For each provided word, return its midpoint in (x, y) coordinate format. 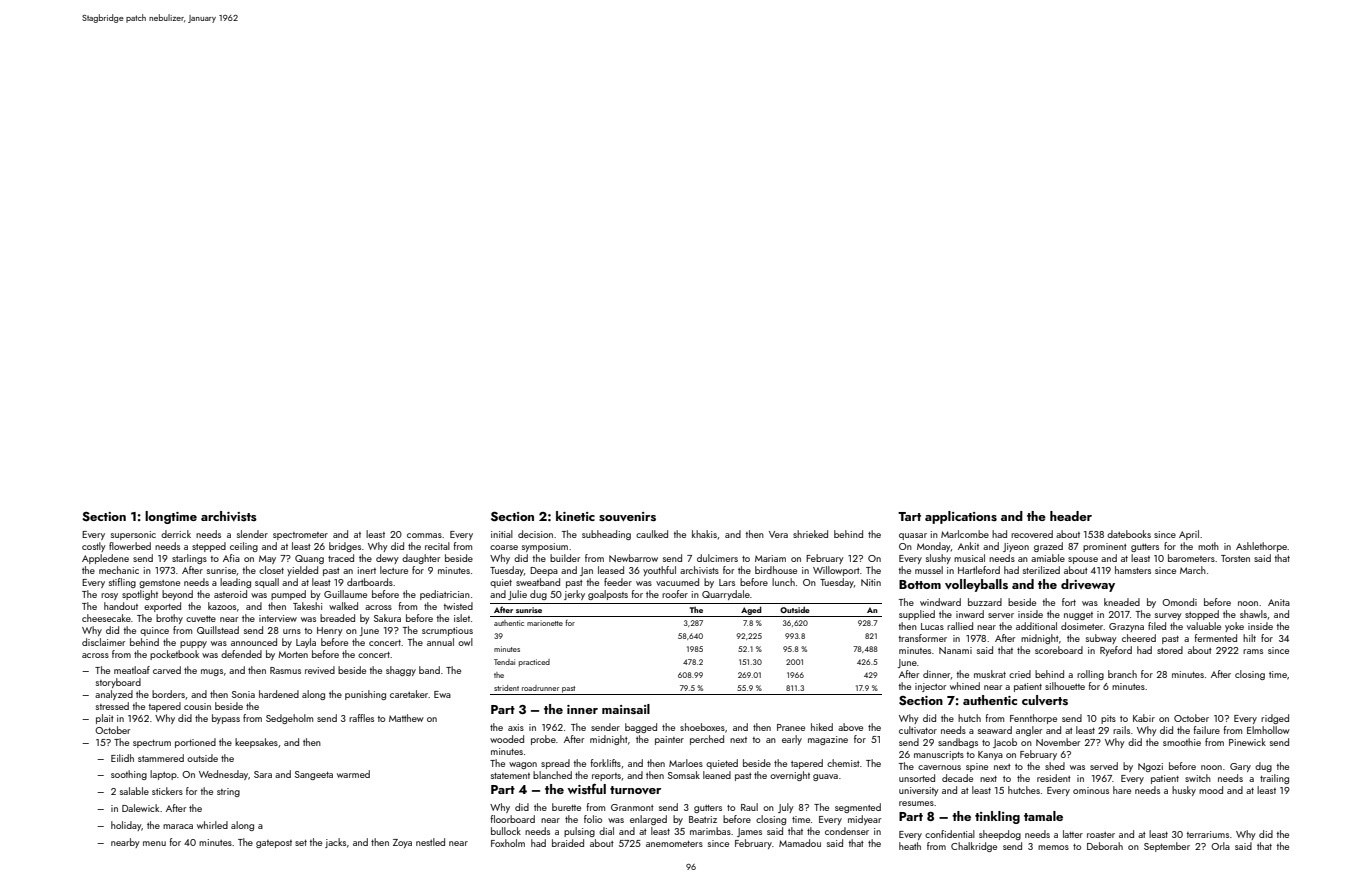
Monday (934, 547)
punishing (365, 695)
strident (506, 688)
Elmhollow (1268, 730)
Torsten (1235, 558)
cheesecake (106, 618)
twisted (458, 606)
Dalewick (140, 808)
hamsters (1133, 570)
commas (424, 535)
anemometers (674, 844)
